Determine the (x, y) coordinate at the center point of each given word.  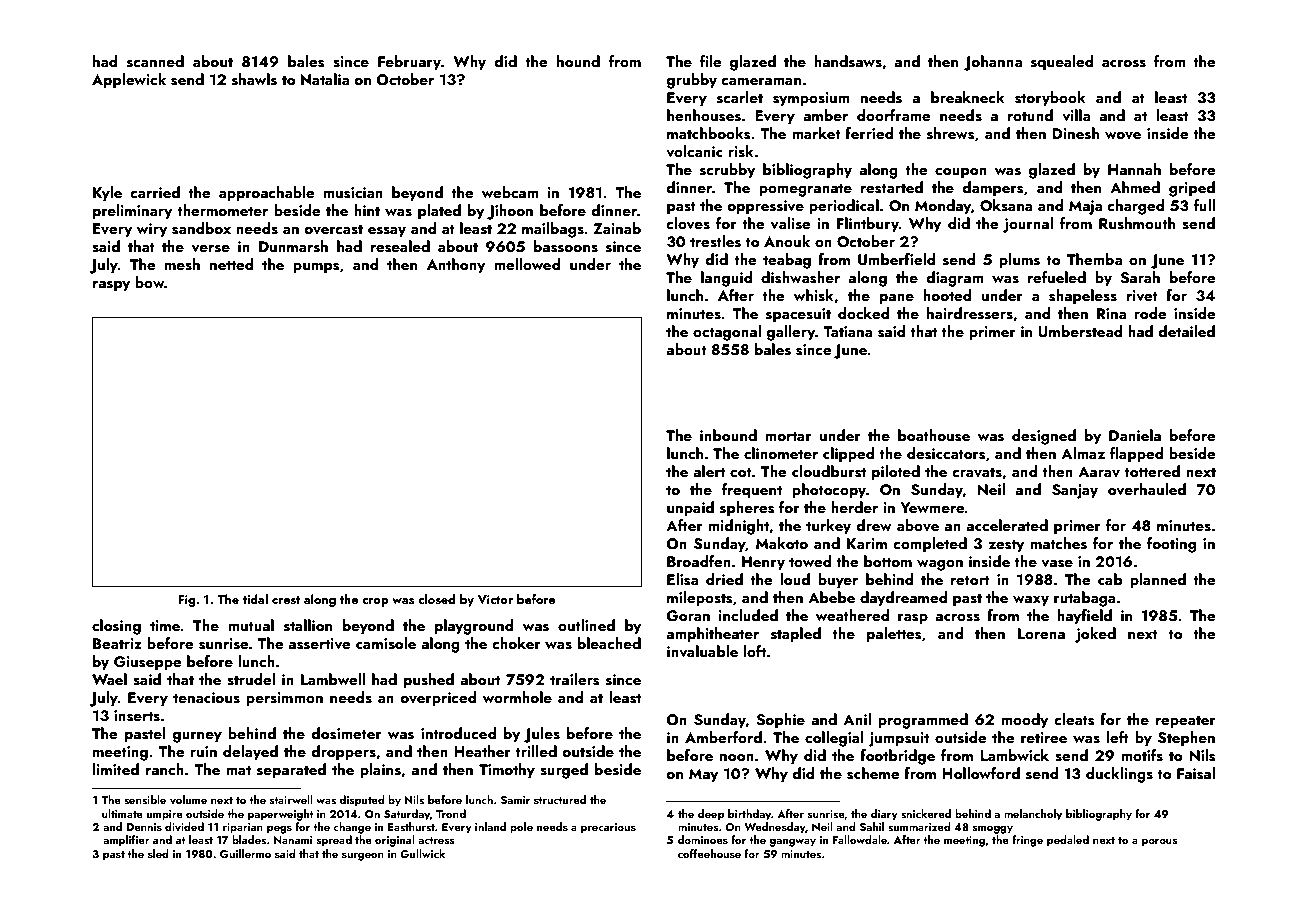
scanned (155, 61)
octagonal (727, 333)
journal (1028, 225)
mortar (788, 436)
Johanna (993, 63)
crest (286, 600)
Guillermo (245, 853)
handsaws (848, 61)
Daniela (1135, 435)
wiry (151, 230)
